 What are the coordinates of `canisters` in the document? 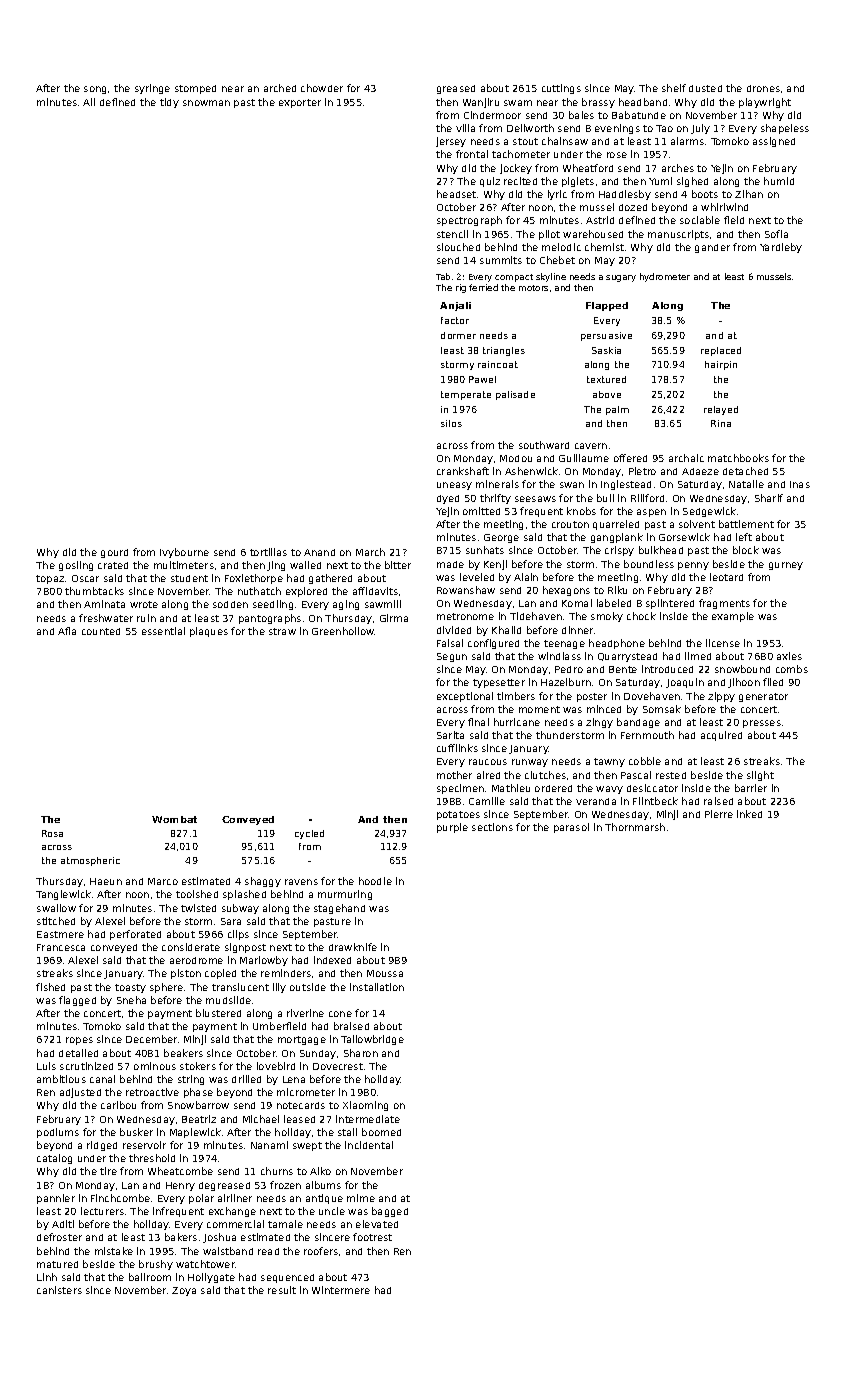 It's located at (59, 1290).
